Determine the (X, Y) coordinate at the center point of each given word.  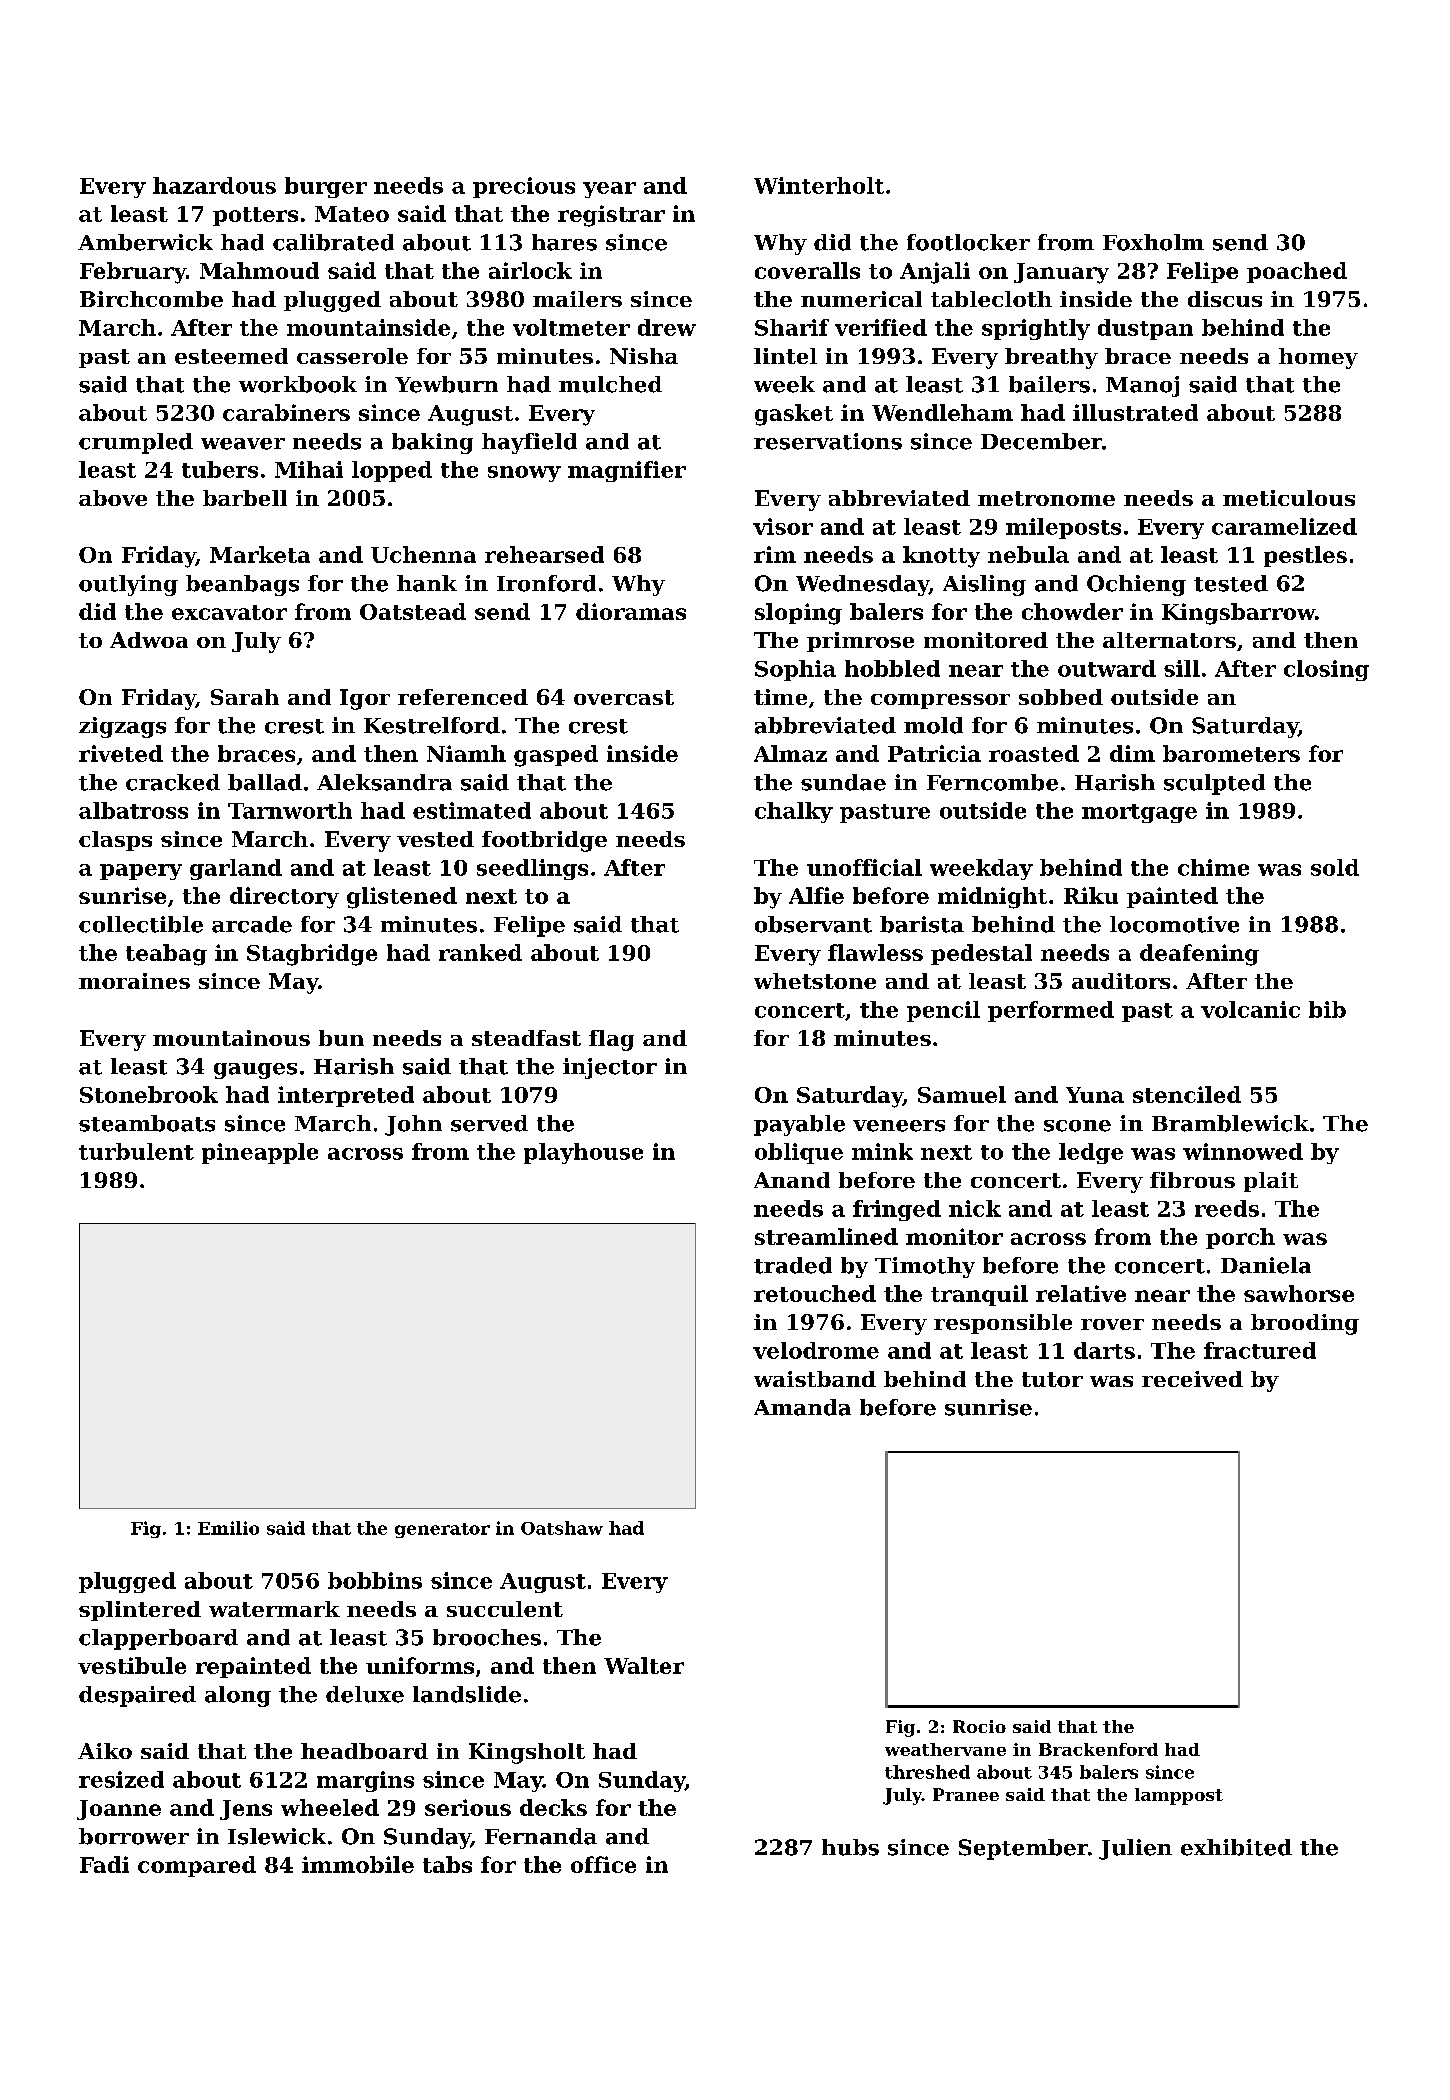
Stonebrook (149, 1094)
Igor (365, 699)
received (1192, 1379)
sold (1335, 867)
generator (442, 1530)
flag (611, 1040)
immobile (358, 1864)
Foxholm (1153, 242)
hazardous (214, 185)
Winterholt (819, 185)
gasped (556, 756)
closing (1326, 670)
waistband (815, 1379)
